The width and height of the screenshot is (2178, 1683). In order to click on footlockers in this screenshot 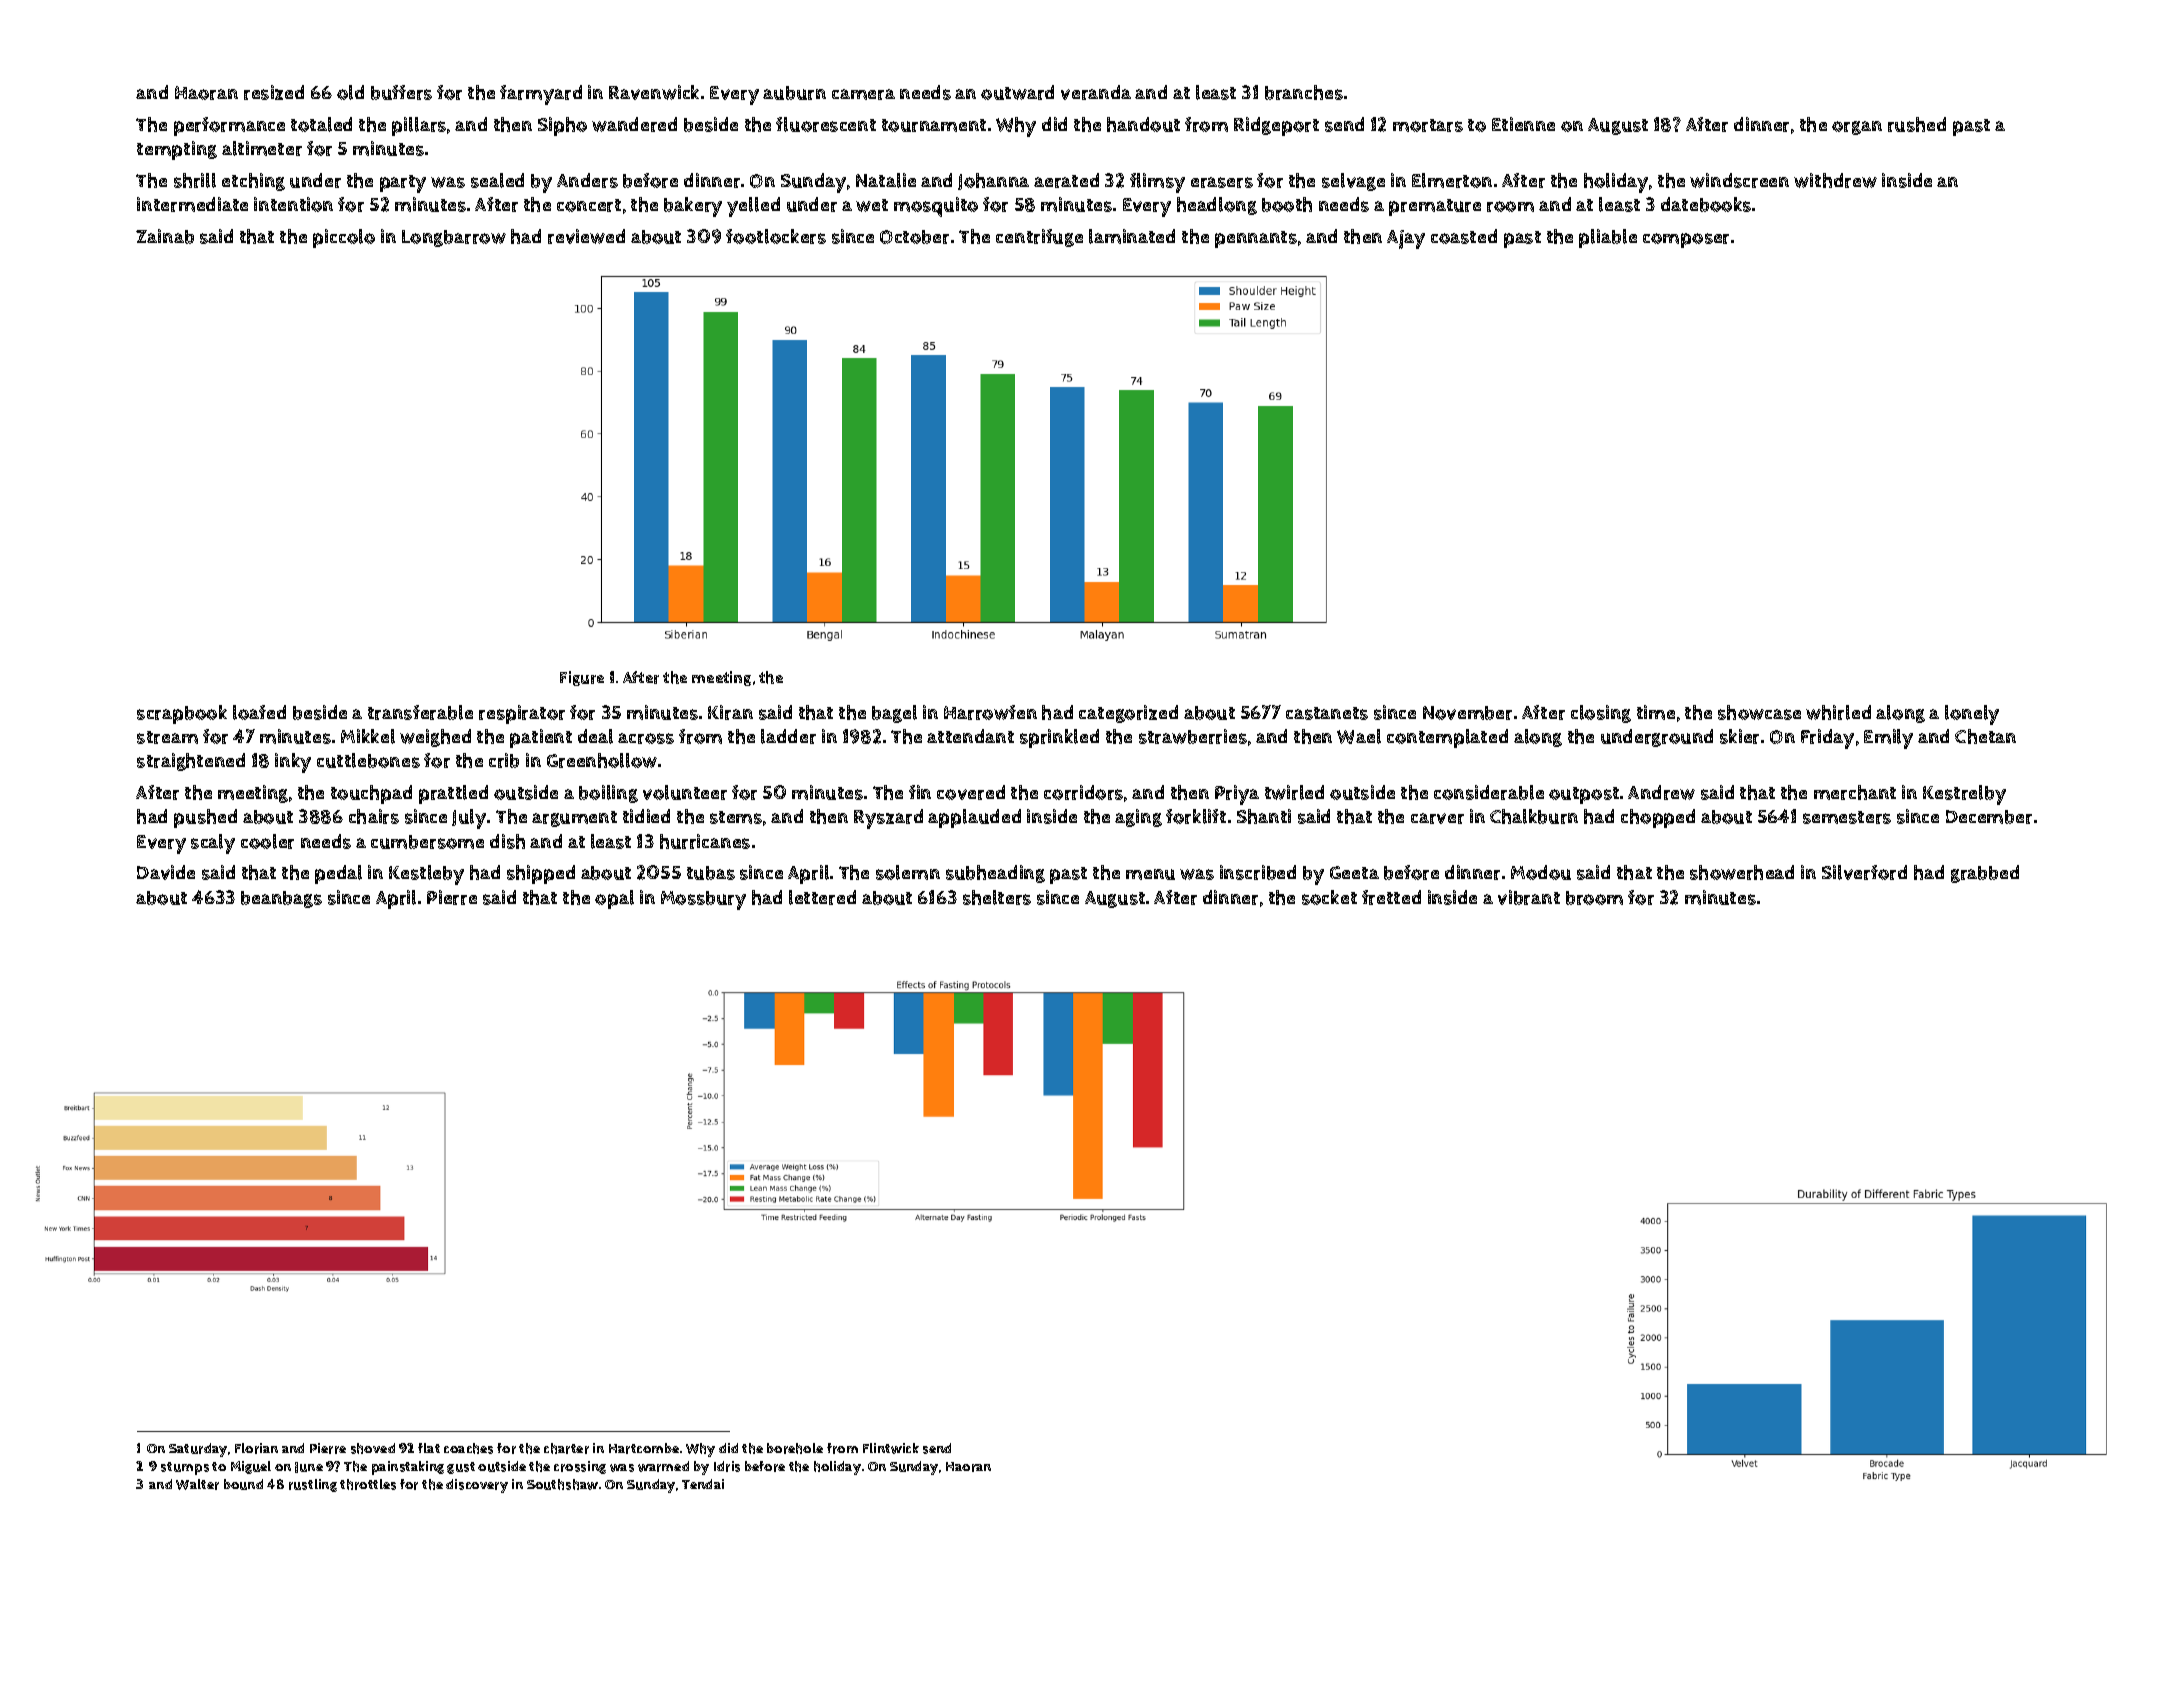, I will do `click(776, 236)`.
